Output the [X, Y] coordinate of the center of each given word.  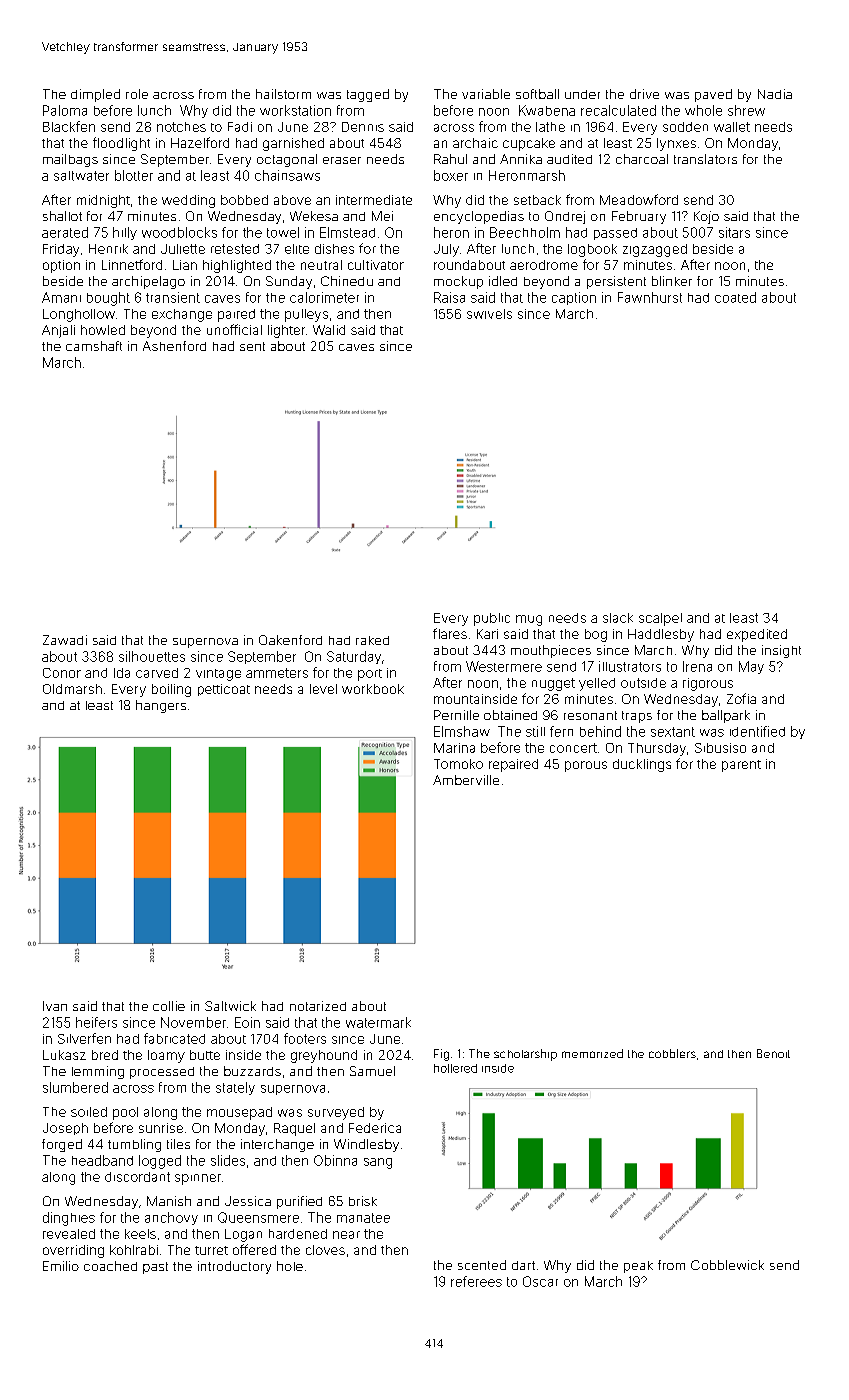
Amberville [466, 780]
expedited [757, 635]
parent [741, 766]
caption [574, 298]
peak [638, 1267]
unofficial [234, 329]
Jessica [248, 1201]
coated [735, 297]
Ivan [55, 1006]
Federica [375, 1128]
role [137, 94]
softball [537, 94]
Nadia [775, 94]
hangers [161, 706]
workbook [373, 689]
